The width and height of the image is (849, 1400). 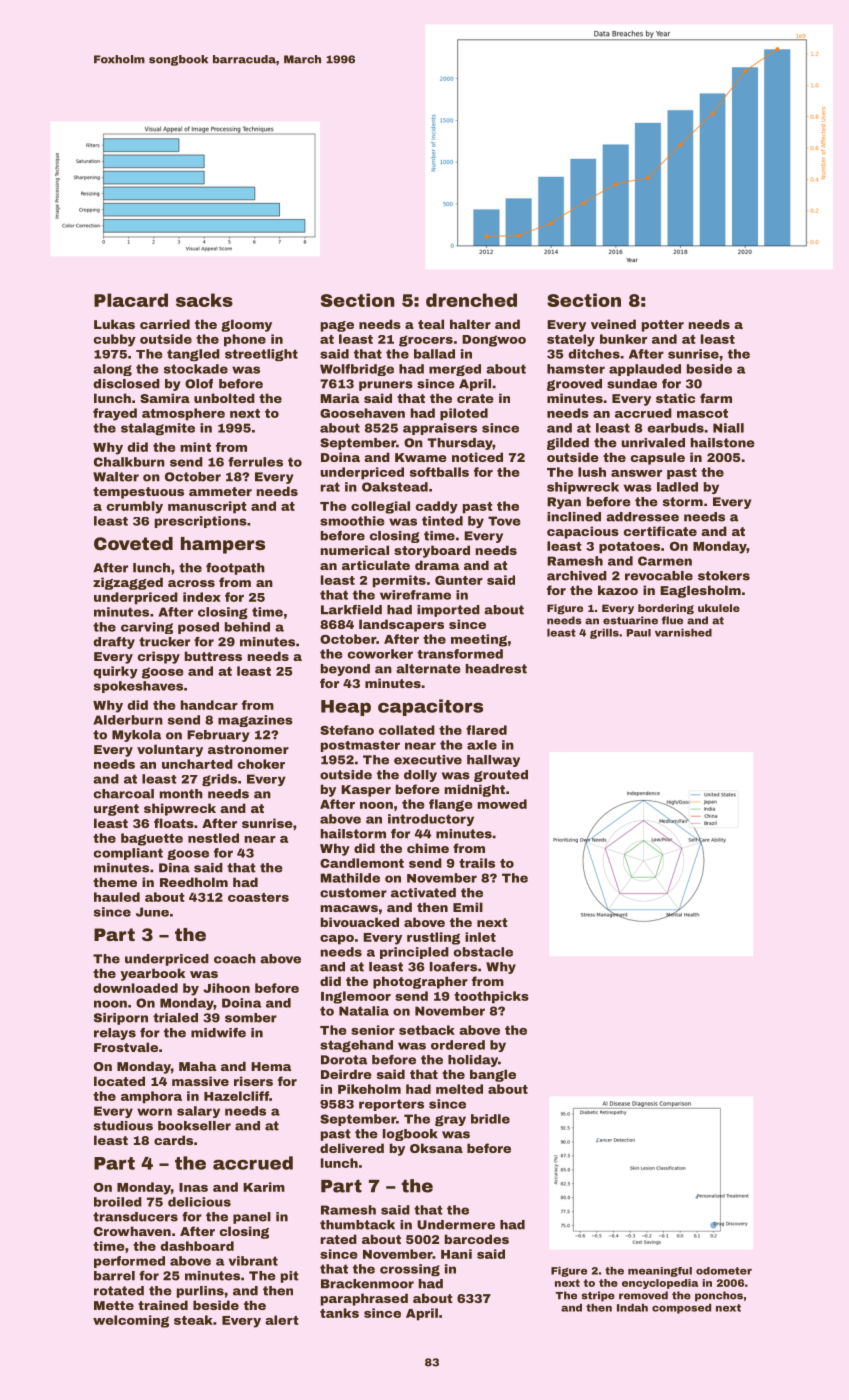 What do you see at coordinates (131, 300) in the image?
I see `Placard` at bounding box center [131, 300].
